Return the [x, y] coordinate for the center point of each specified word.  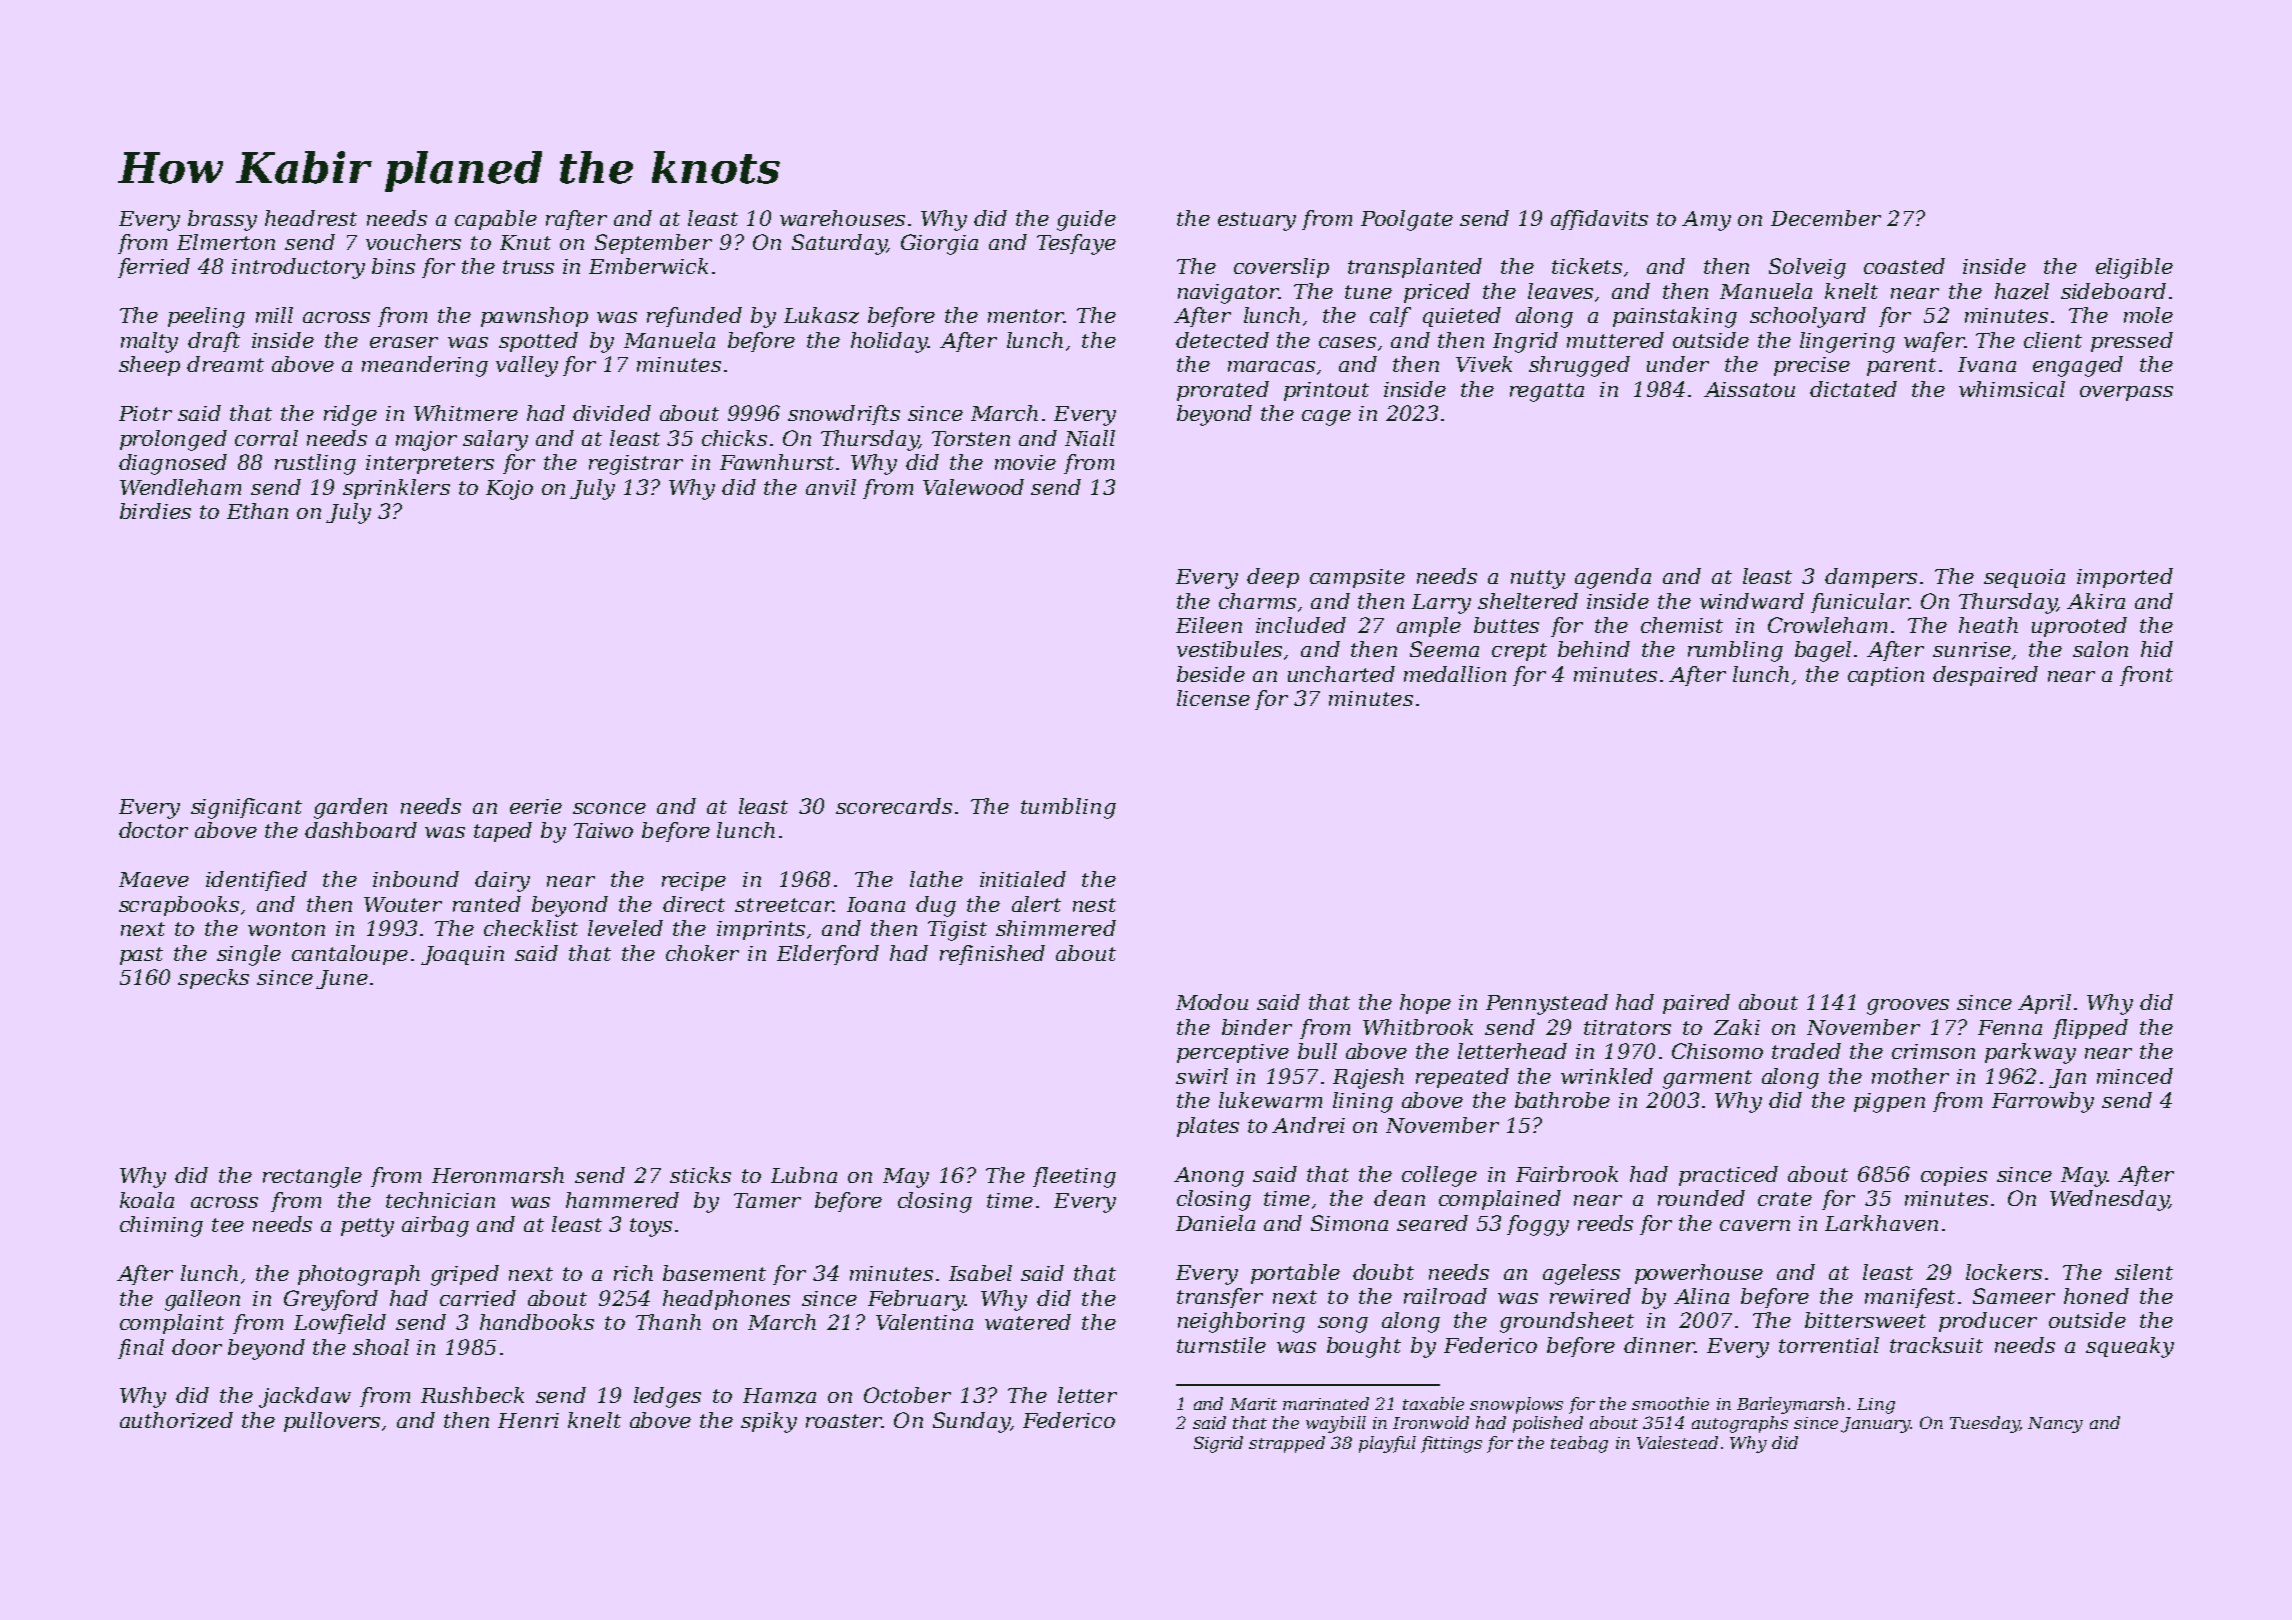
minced [2135, 1076]
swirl [1202, 1076]
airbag [435, 1226]
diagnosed [173, 464]
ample [1429, 627]
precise [1812, 366]
